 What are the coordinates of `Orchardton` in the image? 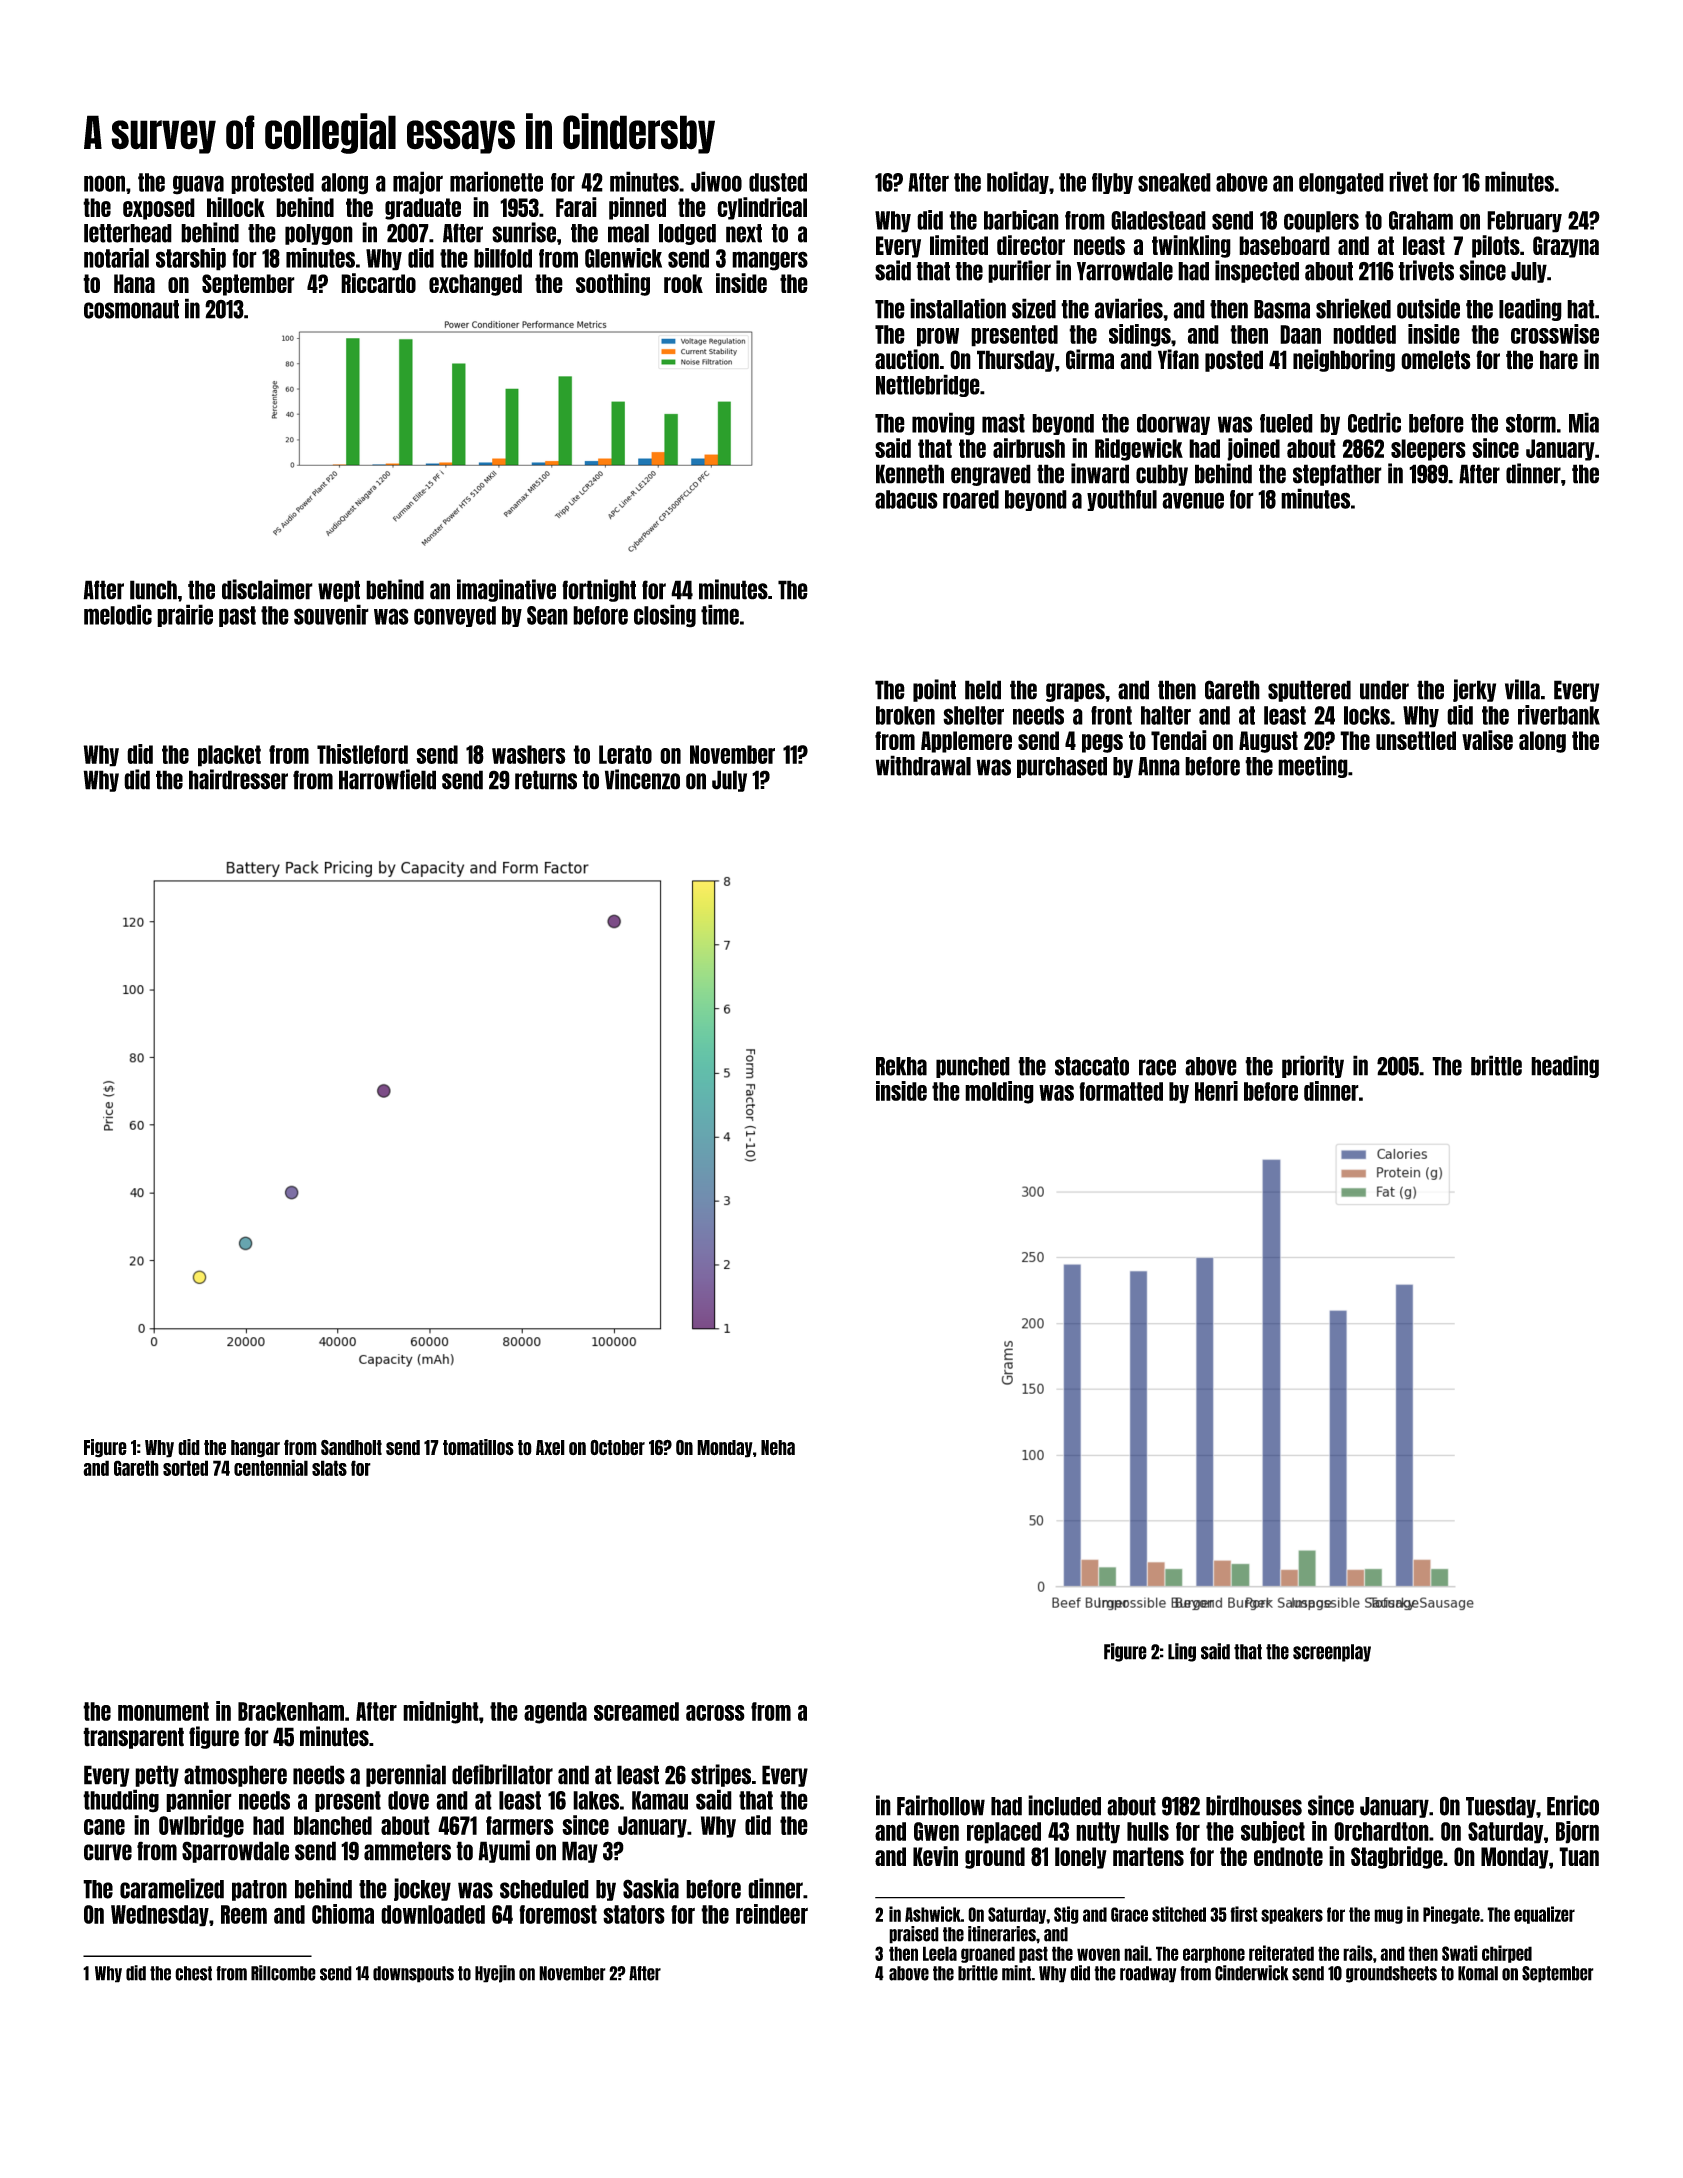 It's located at (1381, 1831).
